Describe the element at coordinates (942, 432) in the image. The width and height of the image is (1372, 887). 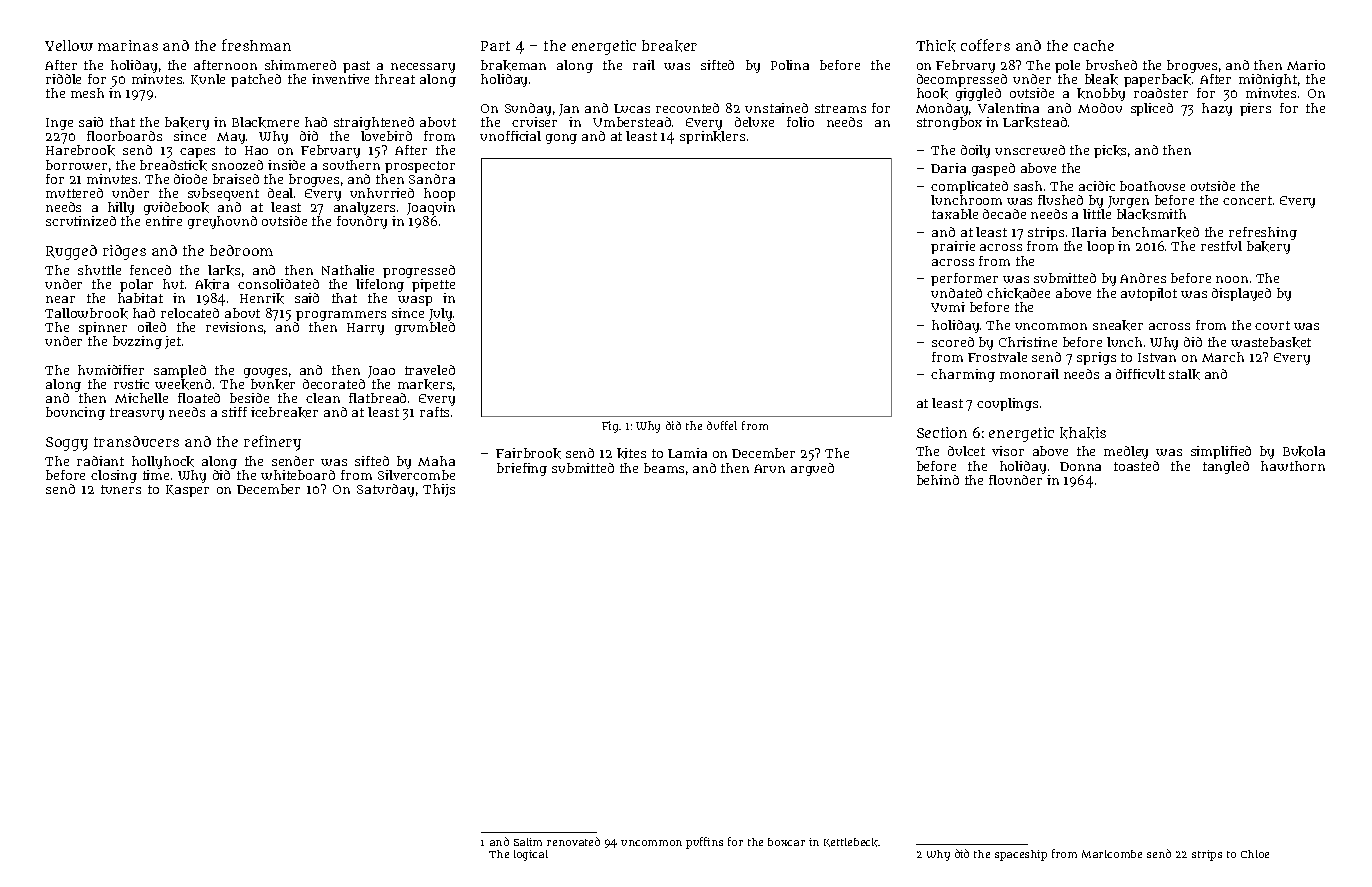
I see `Section` at that location.
